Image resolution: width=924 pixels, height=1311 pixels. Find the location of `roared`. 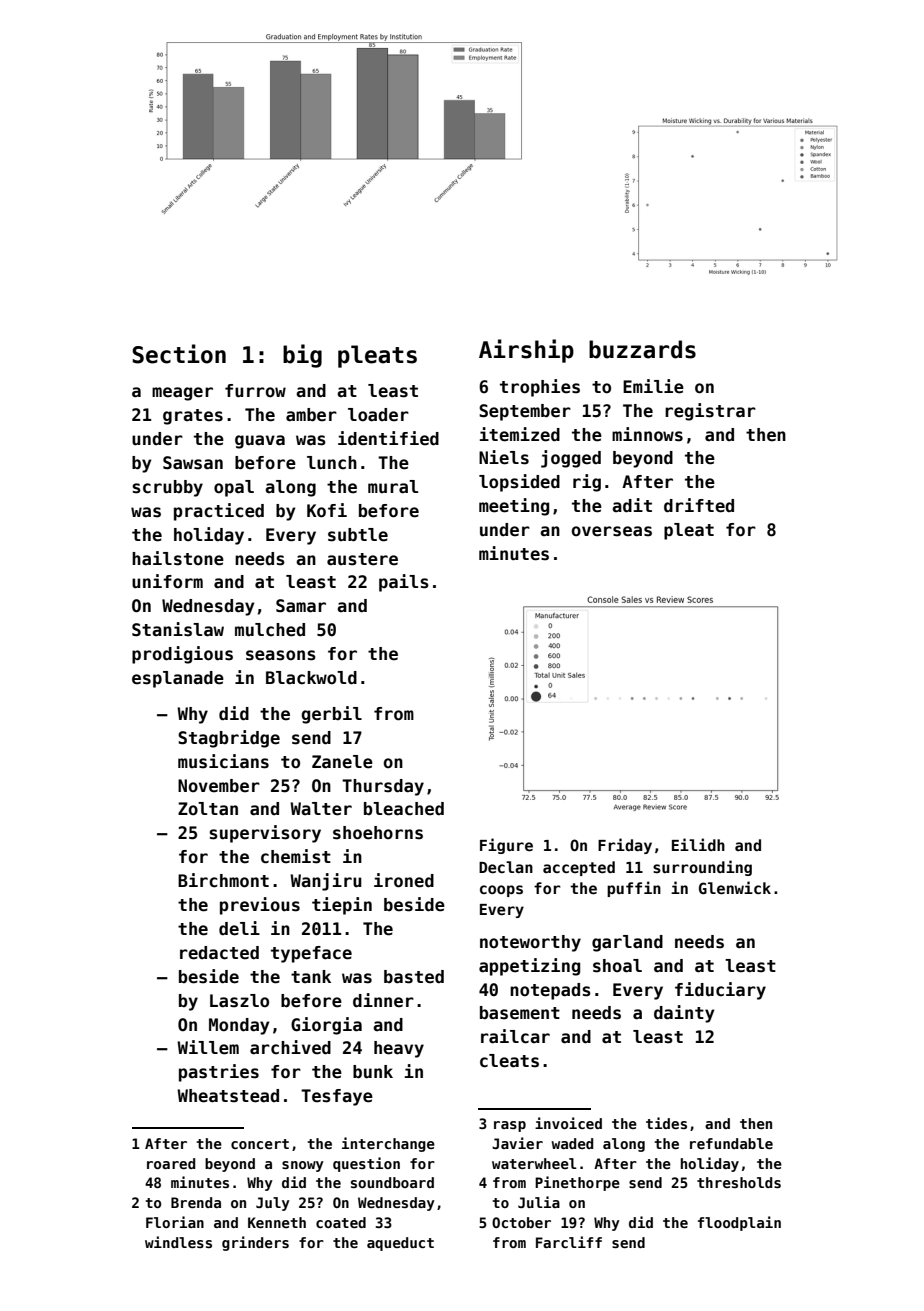

roared is located at coordinates (171, 1163).
